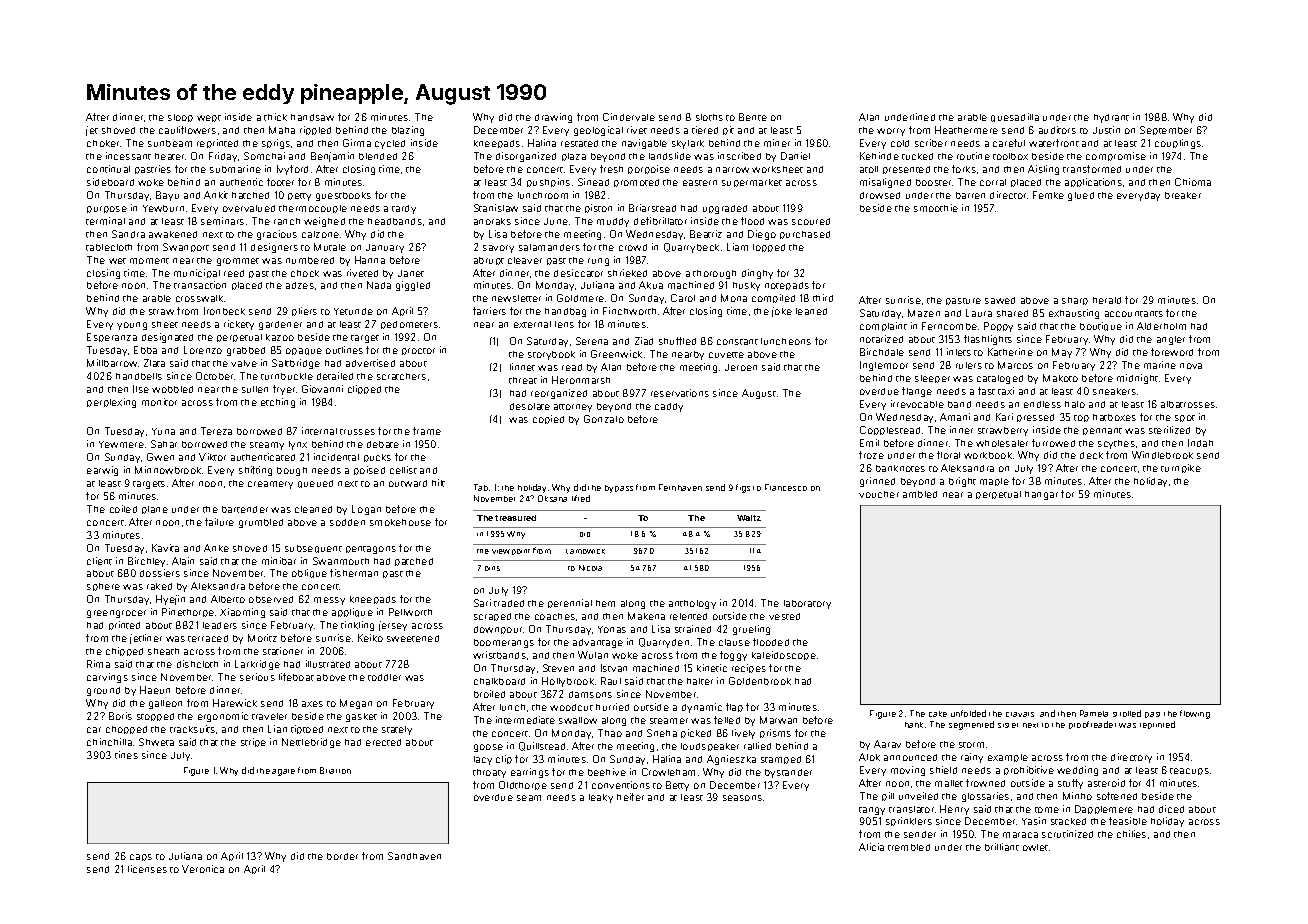  I want to click on Boris, so click(120, 716).
